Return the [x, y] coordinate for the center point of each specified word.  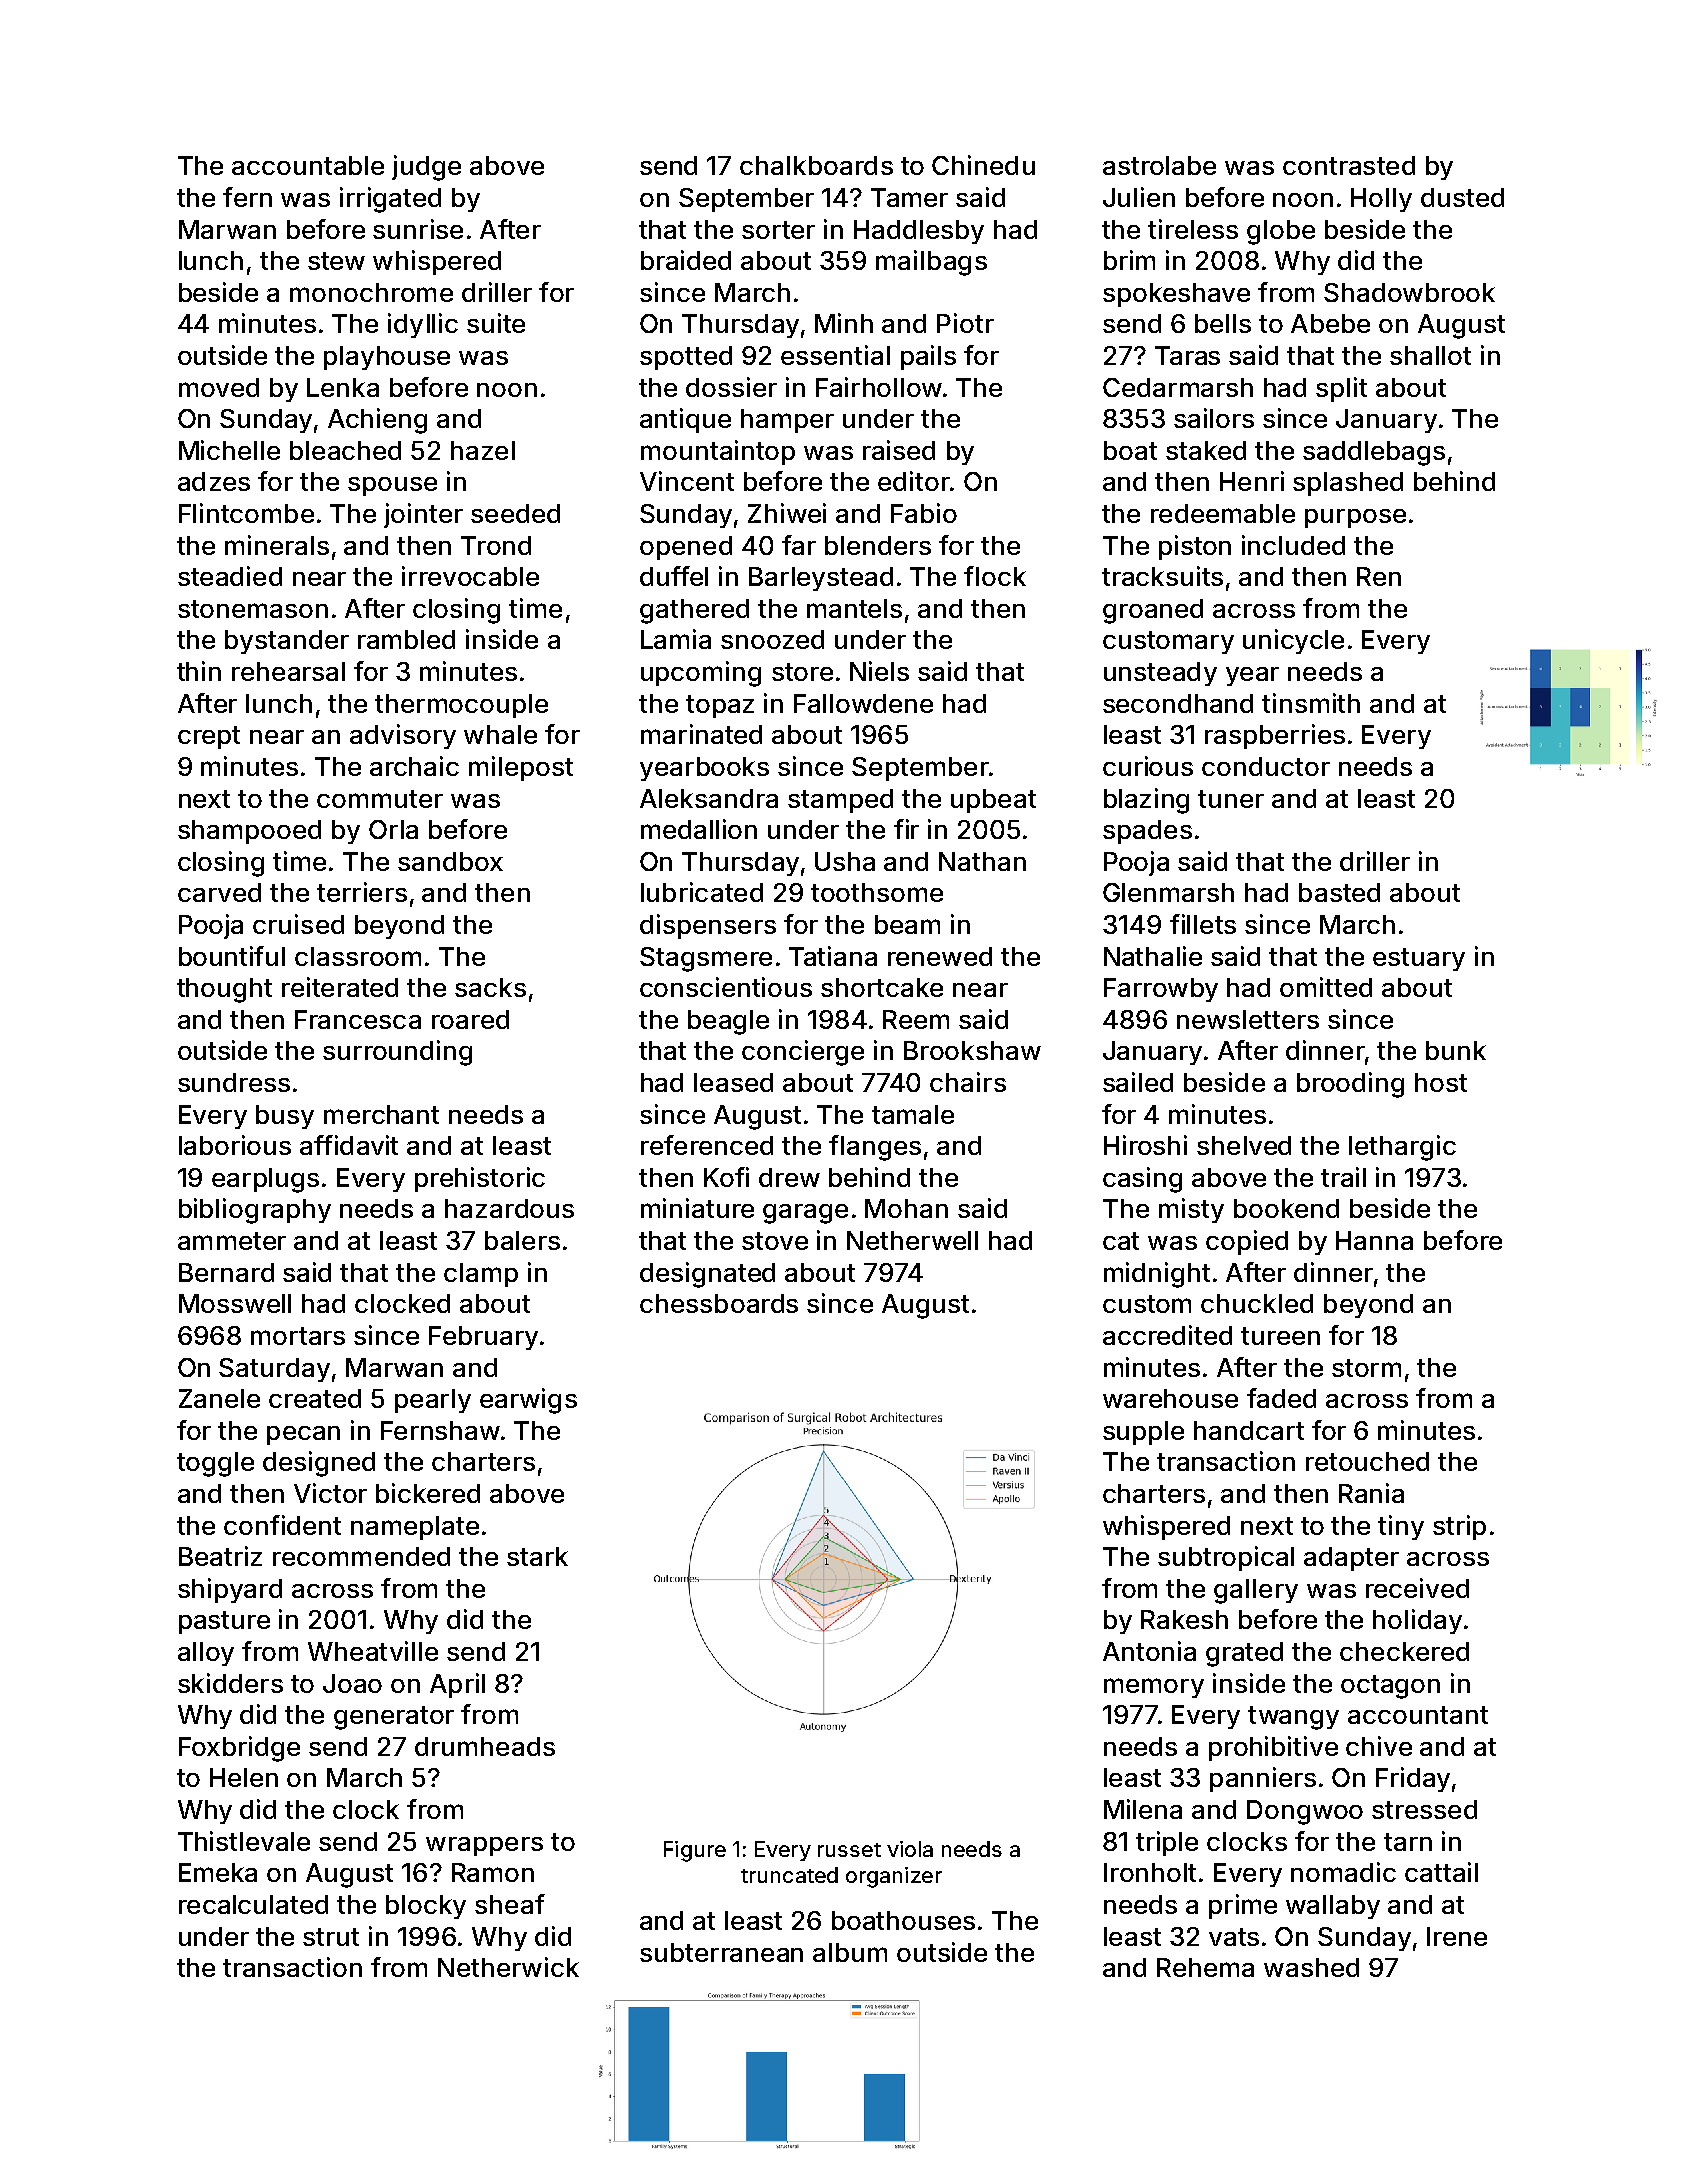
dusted [1462, 197]
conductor [1266, 766]
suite [496, 323]
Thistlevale [244, 1841]
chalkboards [816, 165]
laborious [235, 1145]
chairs [968, 1082]
